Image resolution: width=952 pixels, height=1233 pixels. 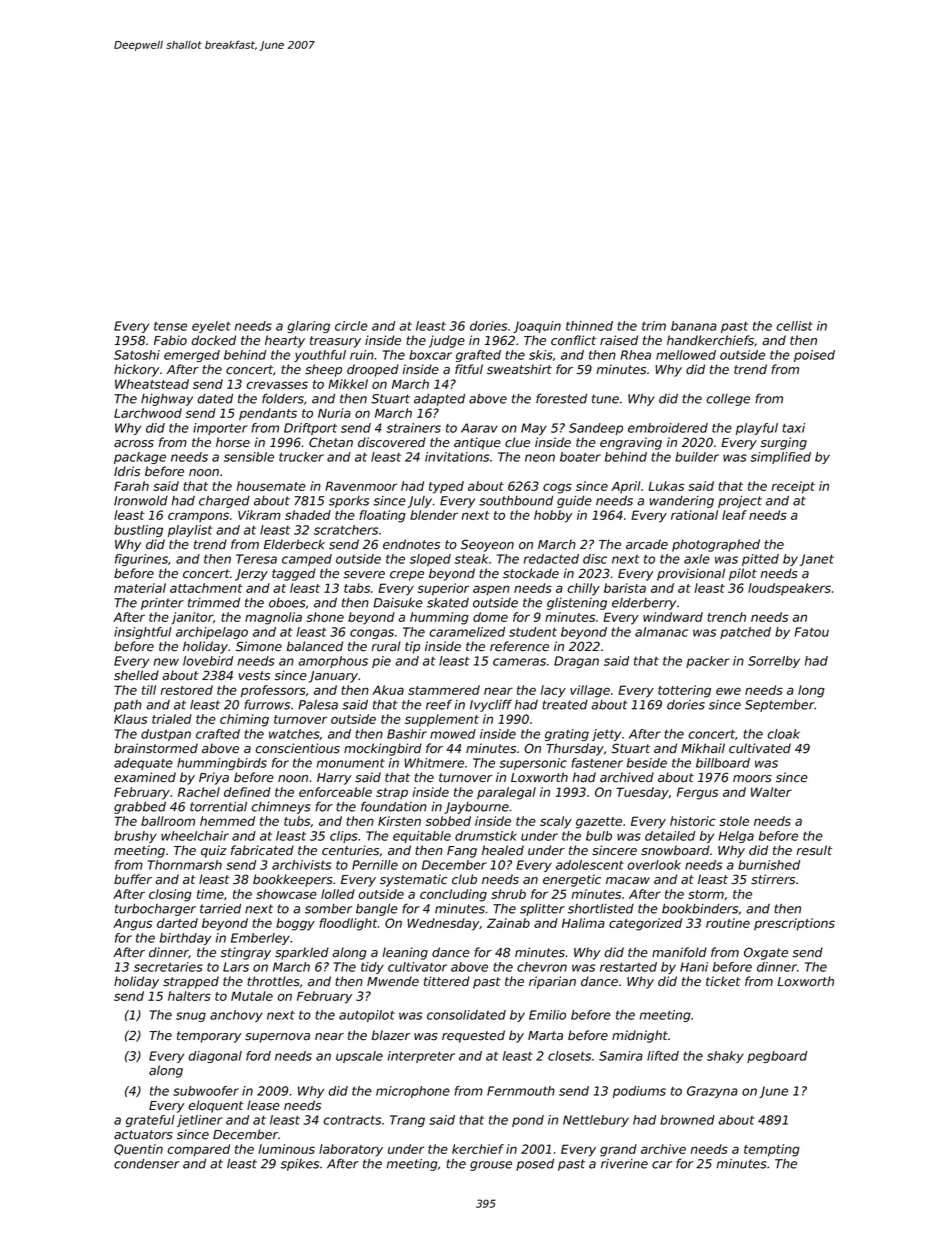 I want to click on spikes, so click(x=299, y=1165).
